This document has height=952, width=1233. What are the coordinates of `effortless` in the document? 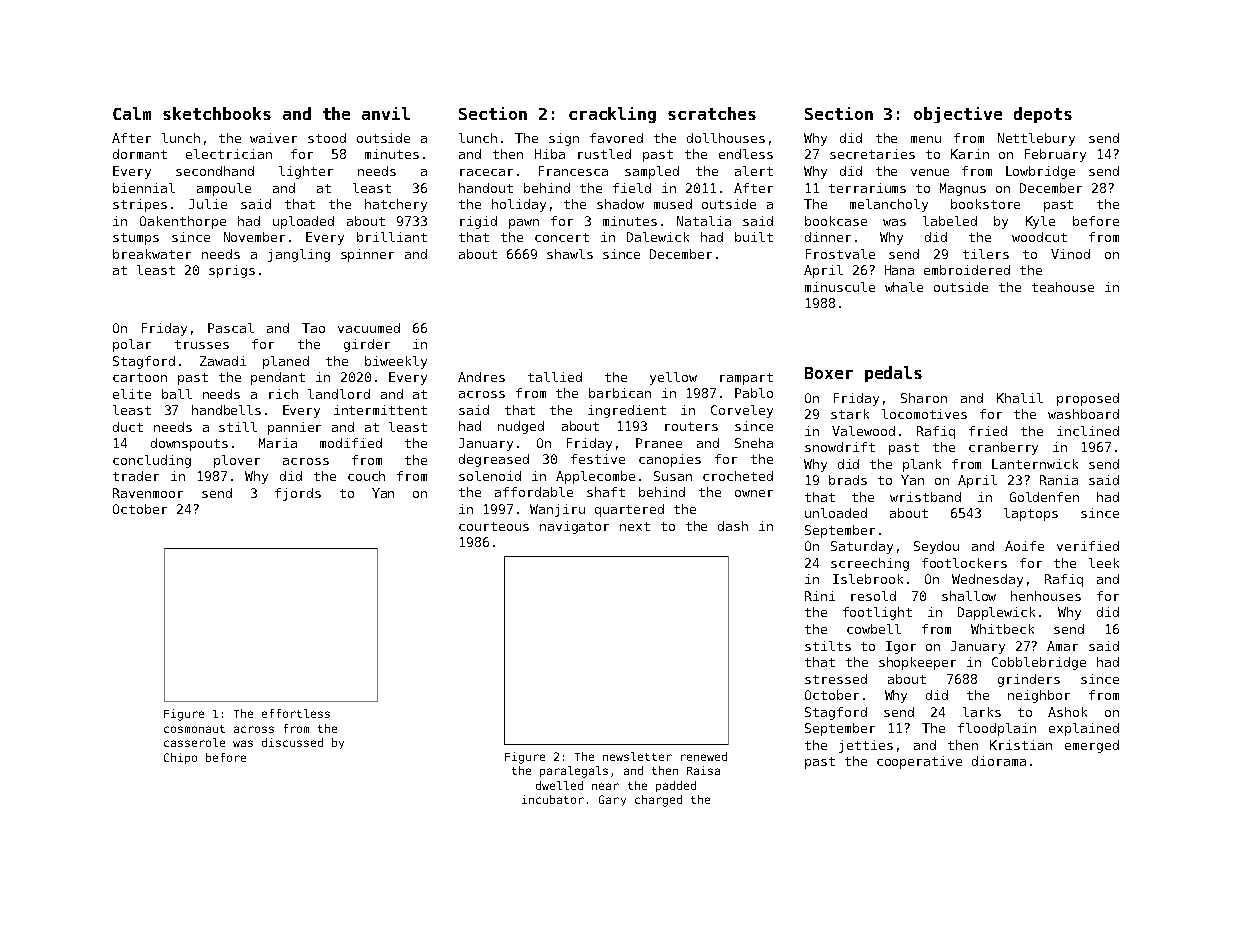 It's located at (296, 713).
